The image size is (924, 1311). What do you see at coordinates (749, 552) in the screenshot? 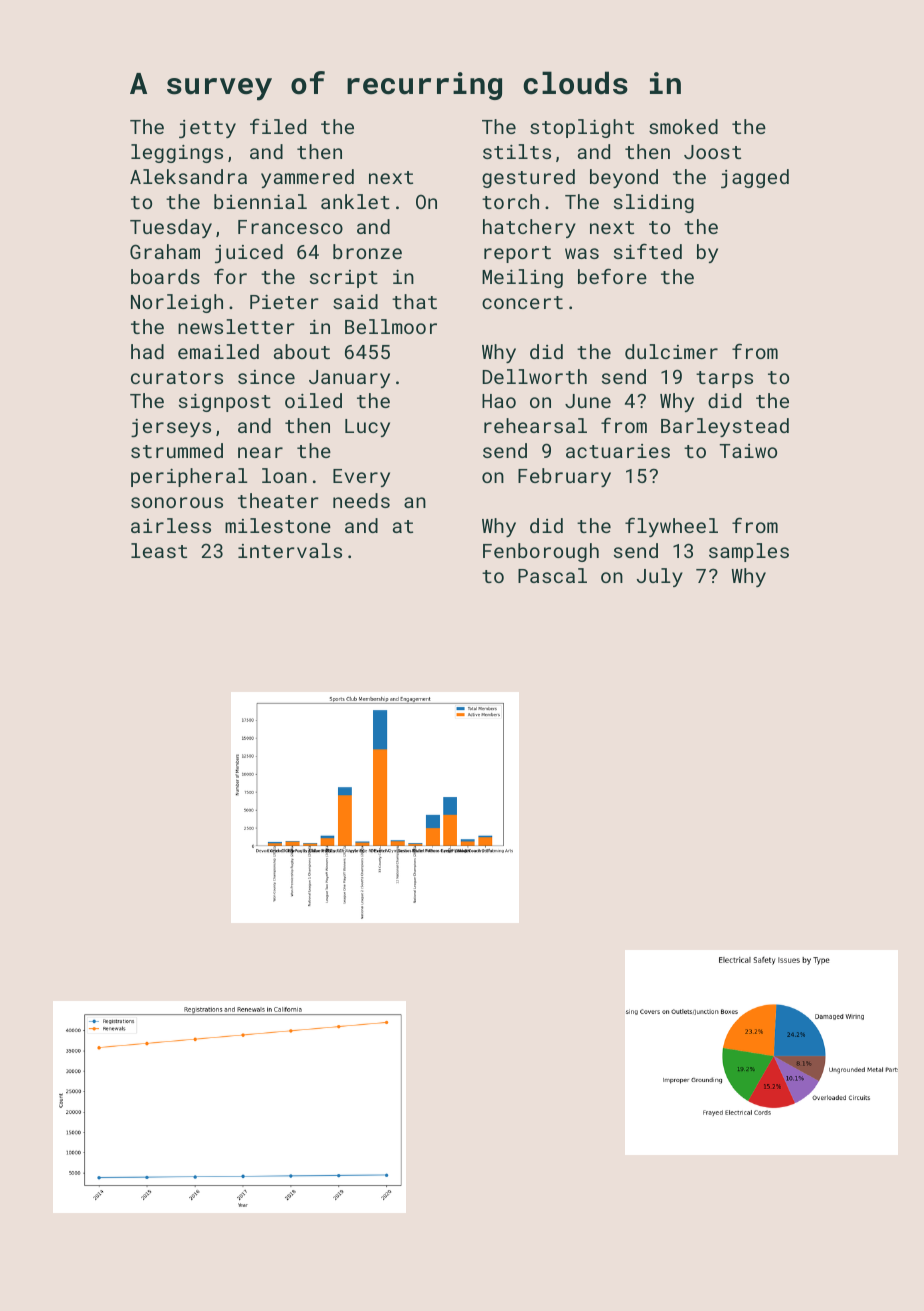
I see `samples` at bounding box center [749, 552].
